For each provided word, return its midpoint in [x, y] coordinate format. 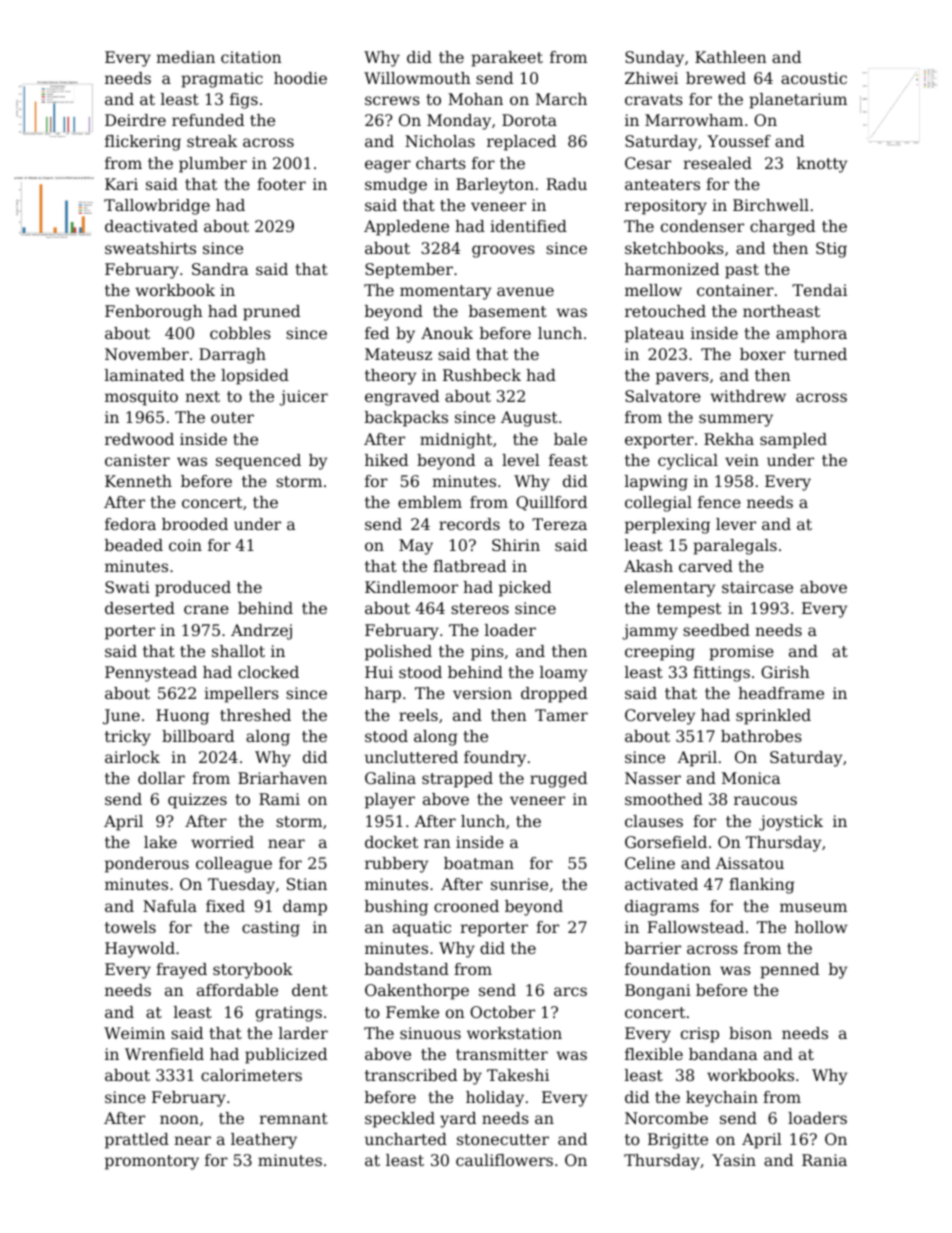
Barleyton [495, 186]
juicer [303, 398]
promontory [152, 1162]
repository [666, 207]
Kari [121, 184]
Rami [279, 799]
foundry [495, 759]
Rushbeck [482, 375]
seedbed [716, 630]
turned [820, 354]
